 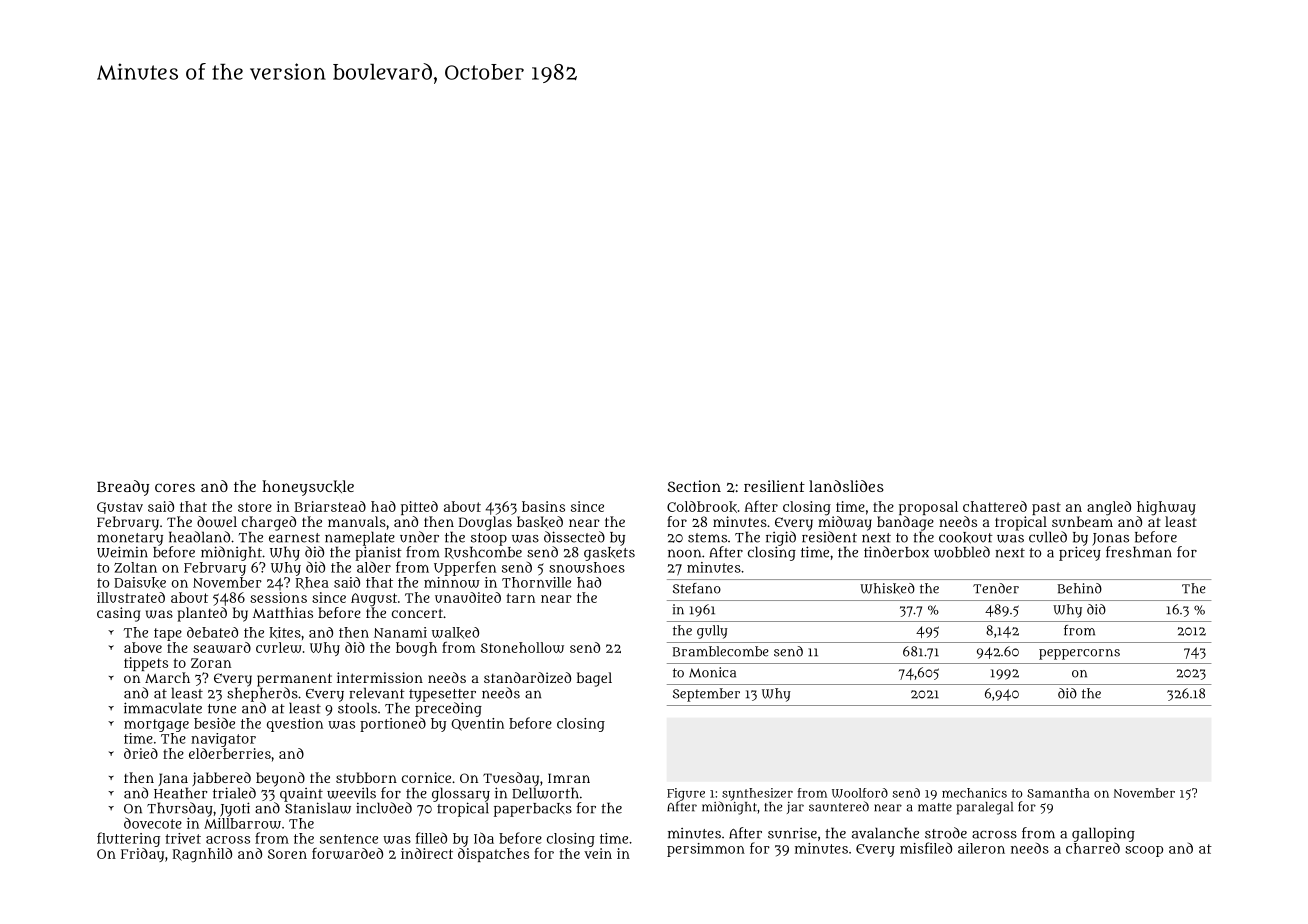 I want to click on dried, so click(x=141, y=753).
